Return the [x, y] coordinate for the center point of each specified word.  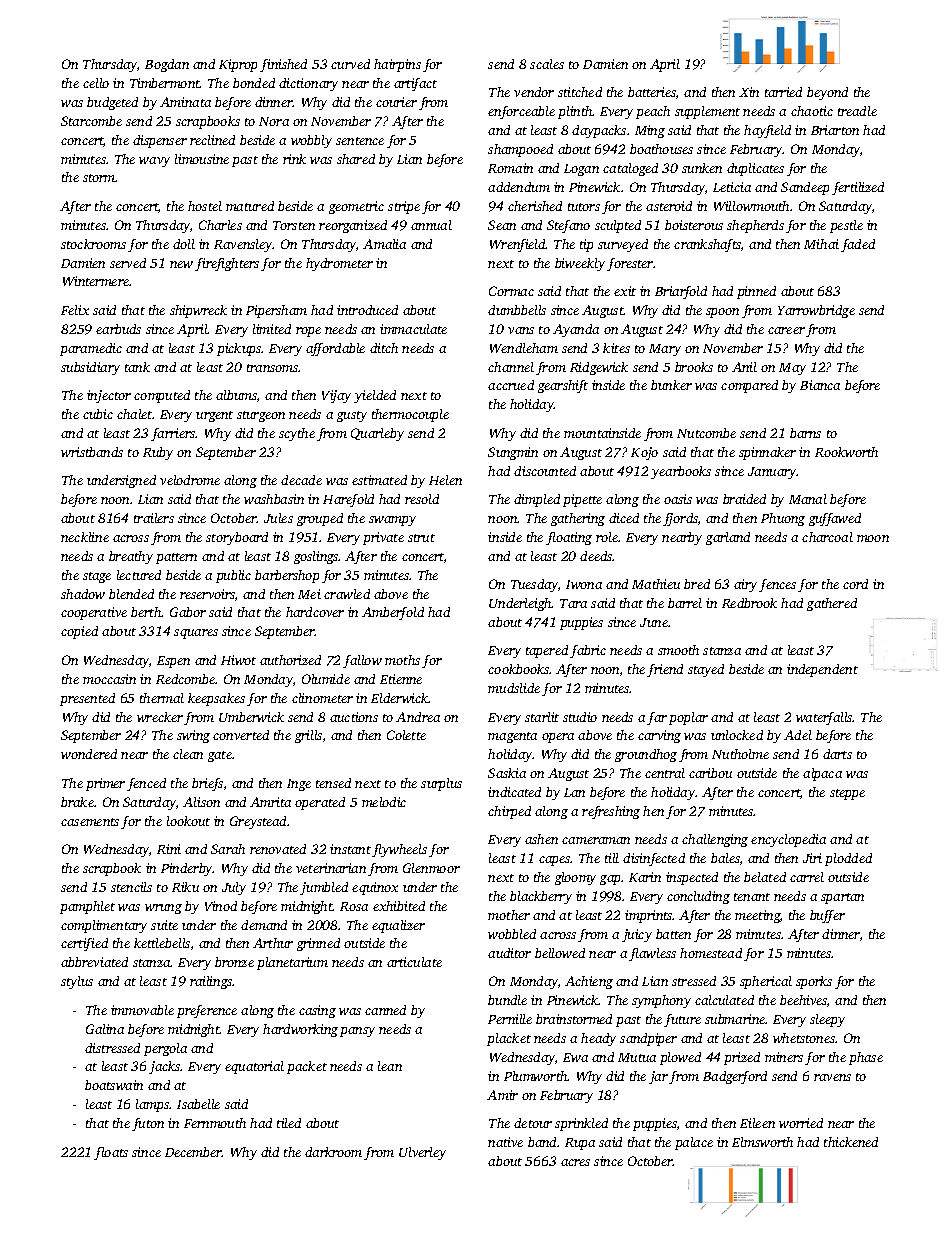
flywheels [399, 850]
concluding [698, 897]
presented [87, 699]
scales [547, 64]
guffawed [835, 519]
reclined [212, 140]
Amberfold [393, 613]
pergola [165, 1049]
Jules [278, 518]
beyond [827, 93]
